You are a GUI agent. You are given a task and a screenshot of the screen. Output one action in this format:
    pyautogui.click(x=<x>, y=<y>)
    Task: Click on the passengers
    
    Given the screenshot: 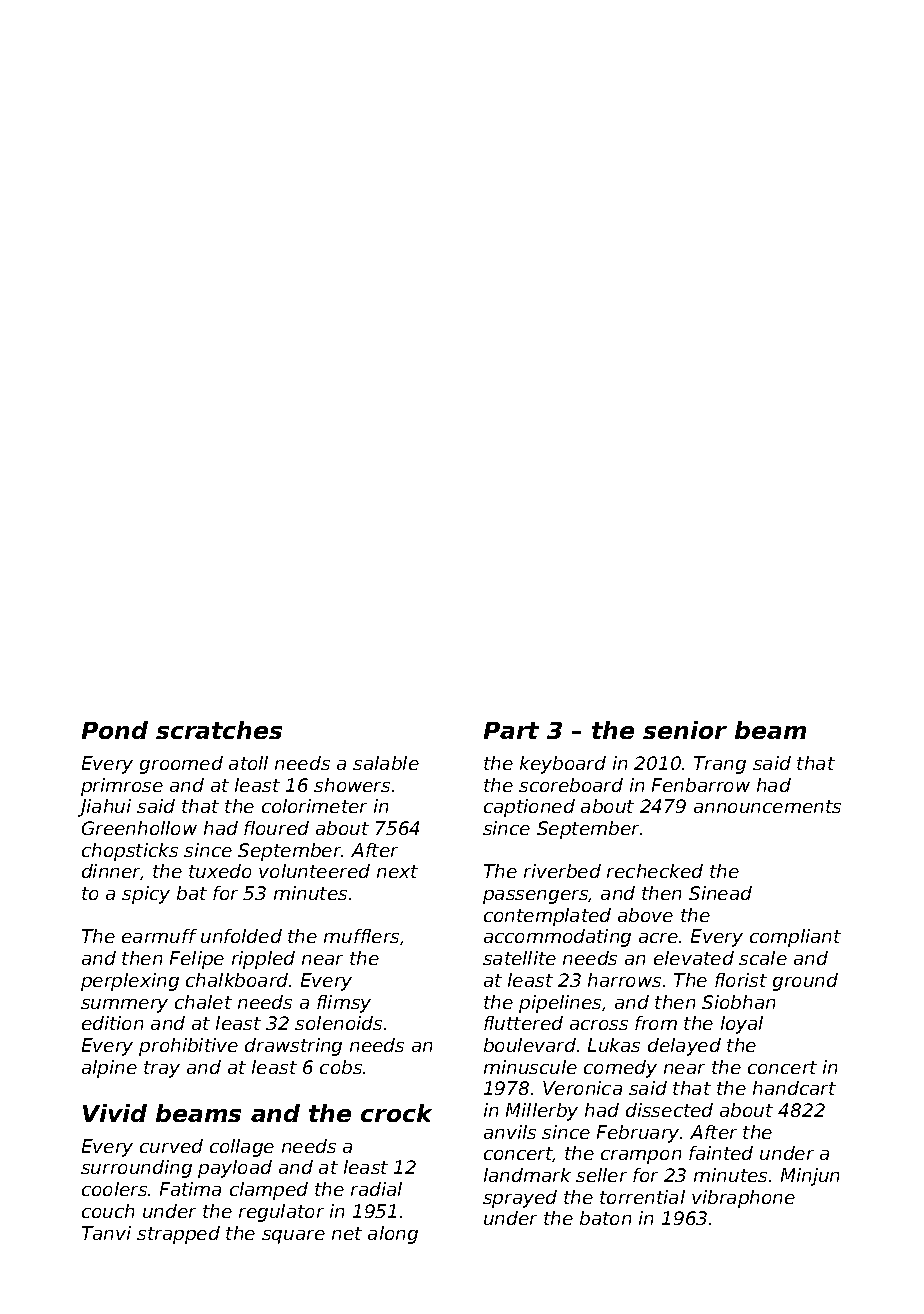 What is the action you would take?
    pyautogui.click(x=536, y=897)
